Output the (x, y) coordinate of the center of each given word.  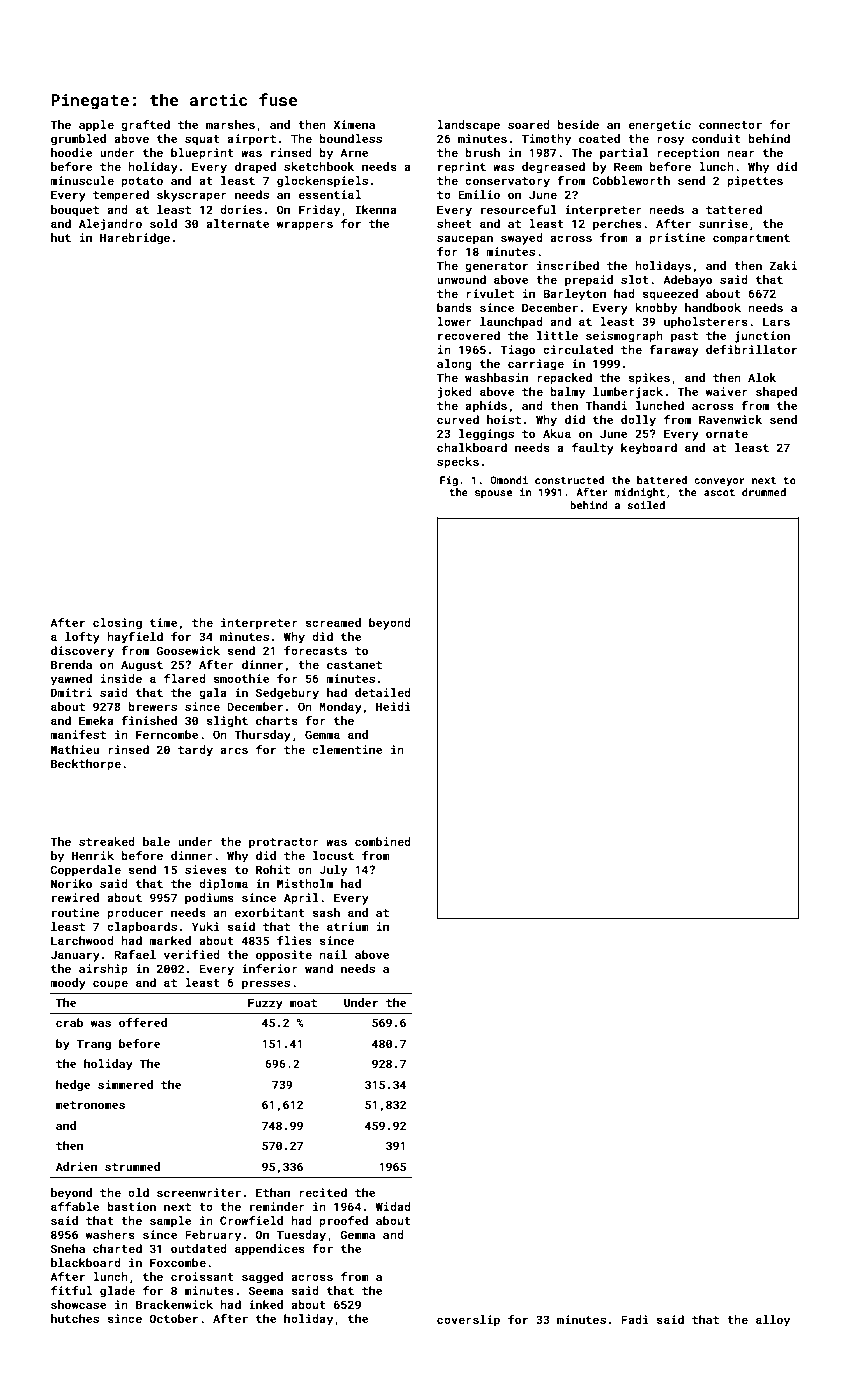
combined (383, 841)
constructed (569, 480)
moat (303, 1003)
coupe (110, 985)
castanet (354, 665)
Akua (557, 433)
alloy (773, 1321)
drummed (764, 492)
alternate (237, 223)
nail (333, 954)
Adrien (76, 1166)
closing (117, 624)
